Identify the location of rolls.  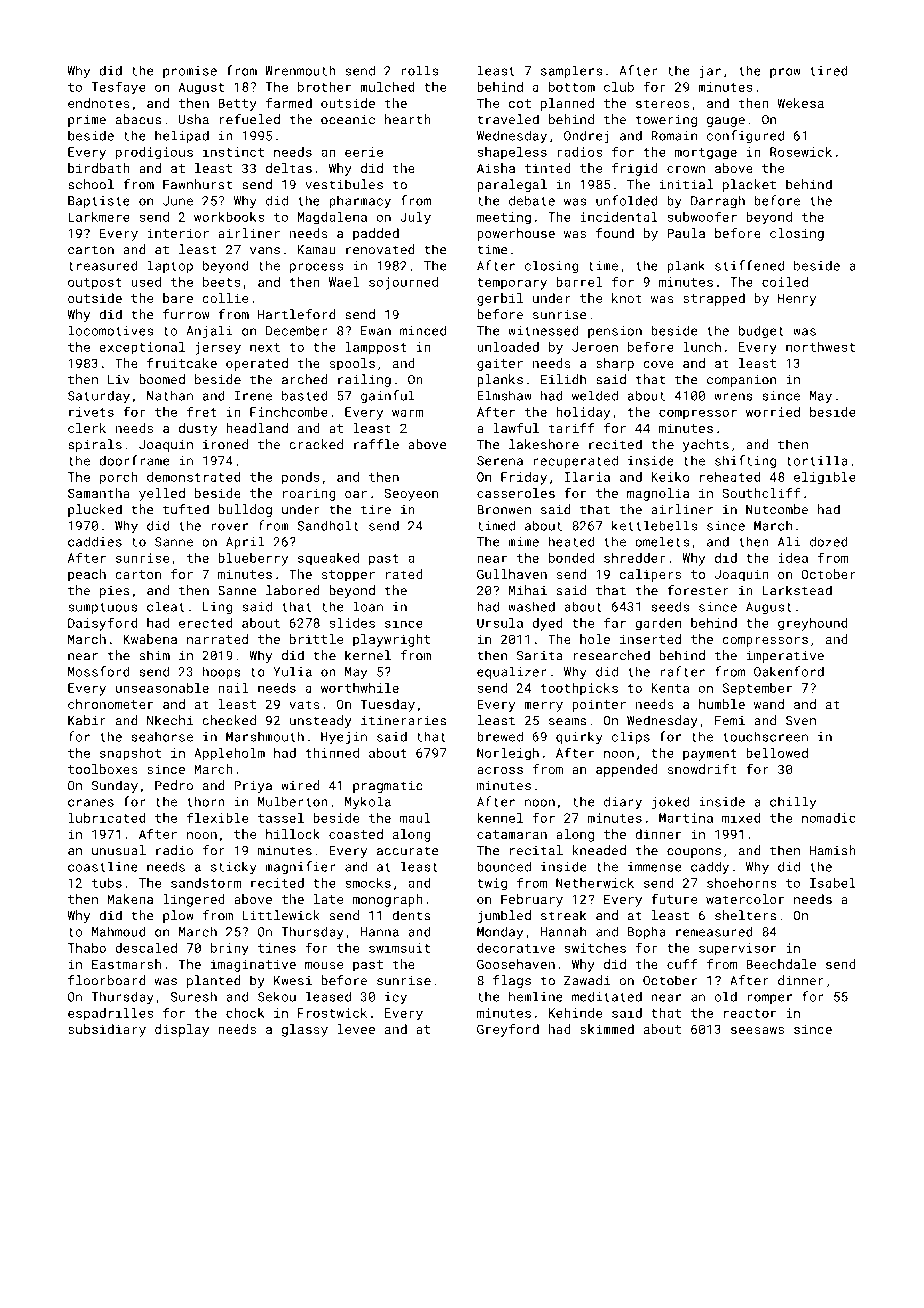
(420, 70).
